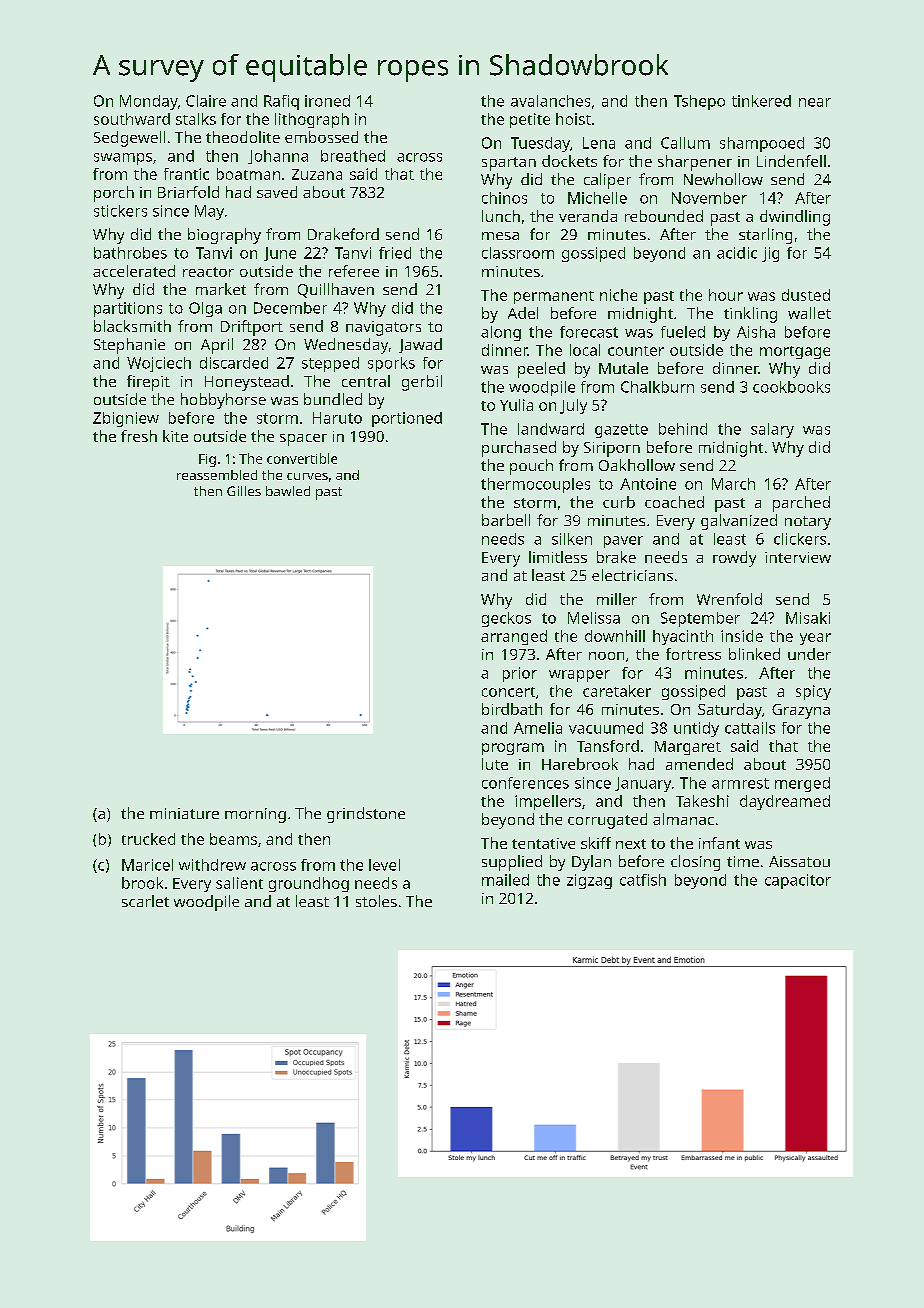 This page has width=924, height=1308. Describe the element at coordinates (407, 419) in the page. I see `portioned` at that location.
